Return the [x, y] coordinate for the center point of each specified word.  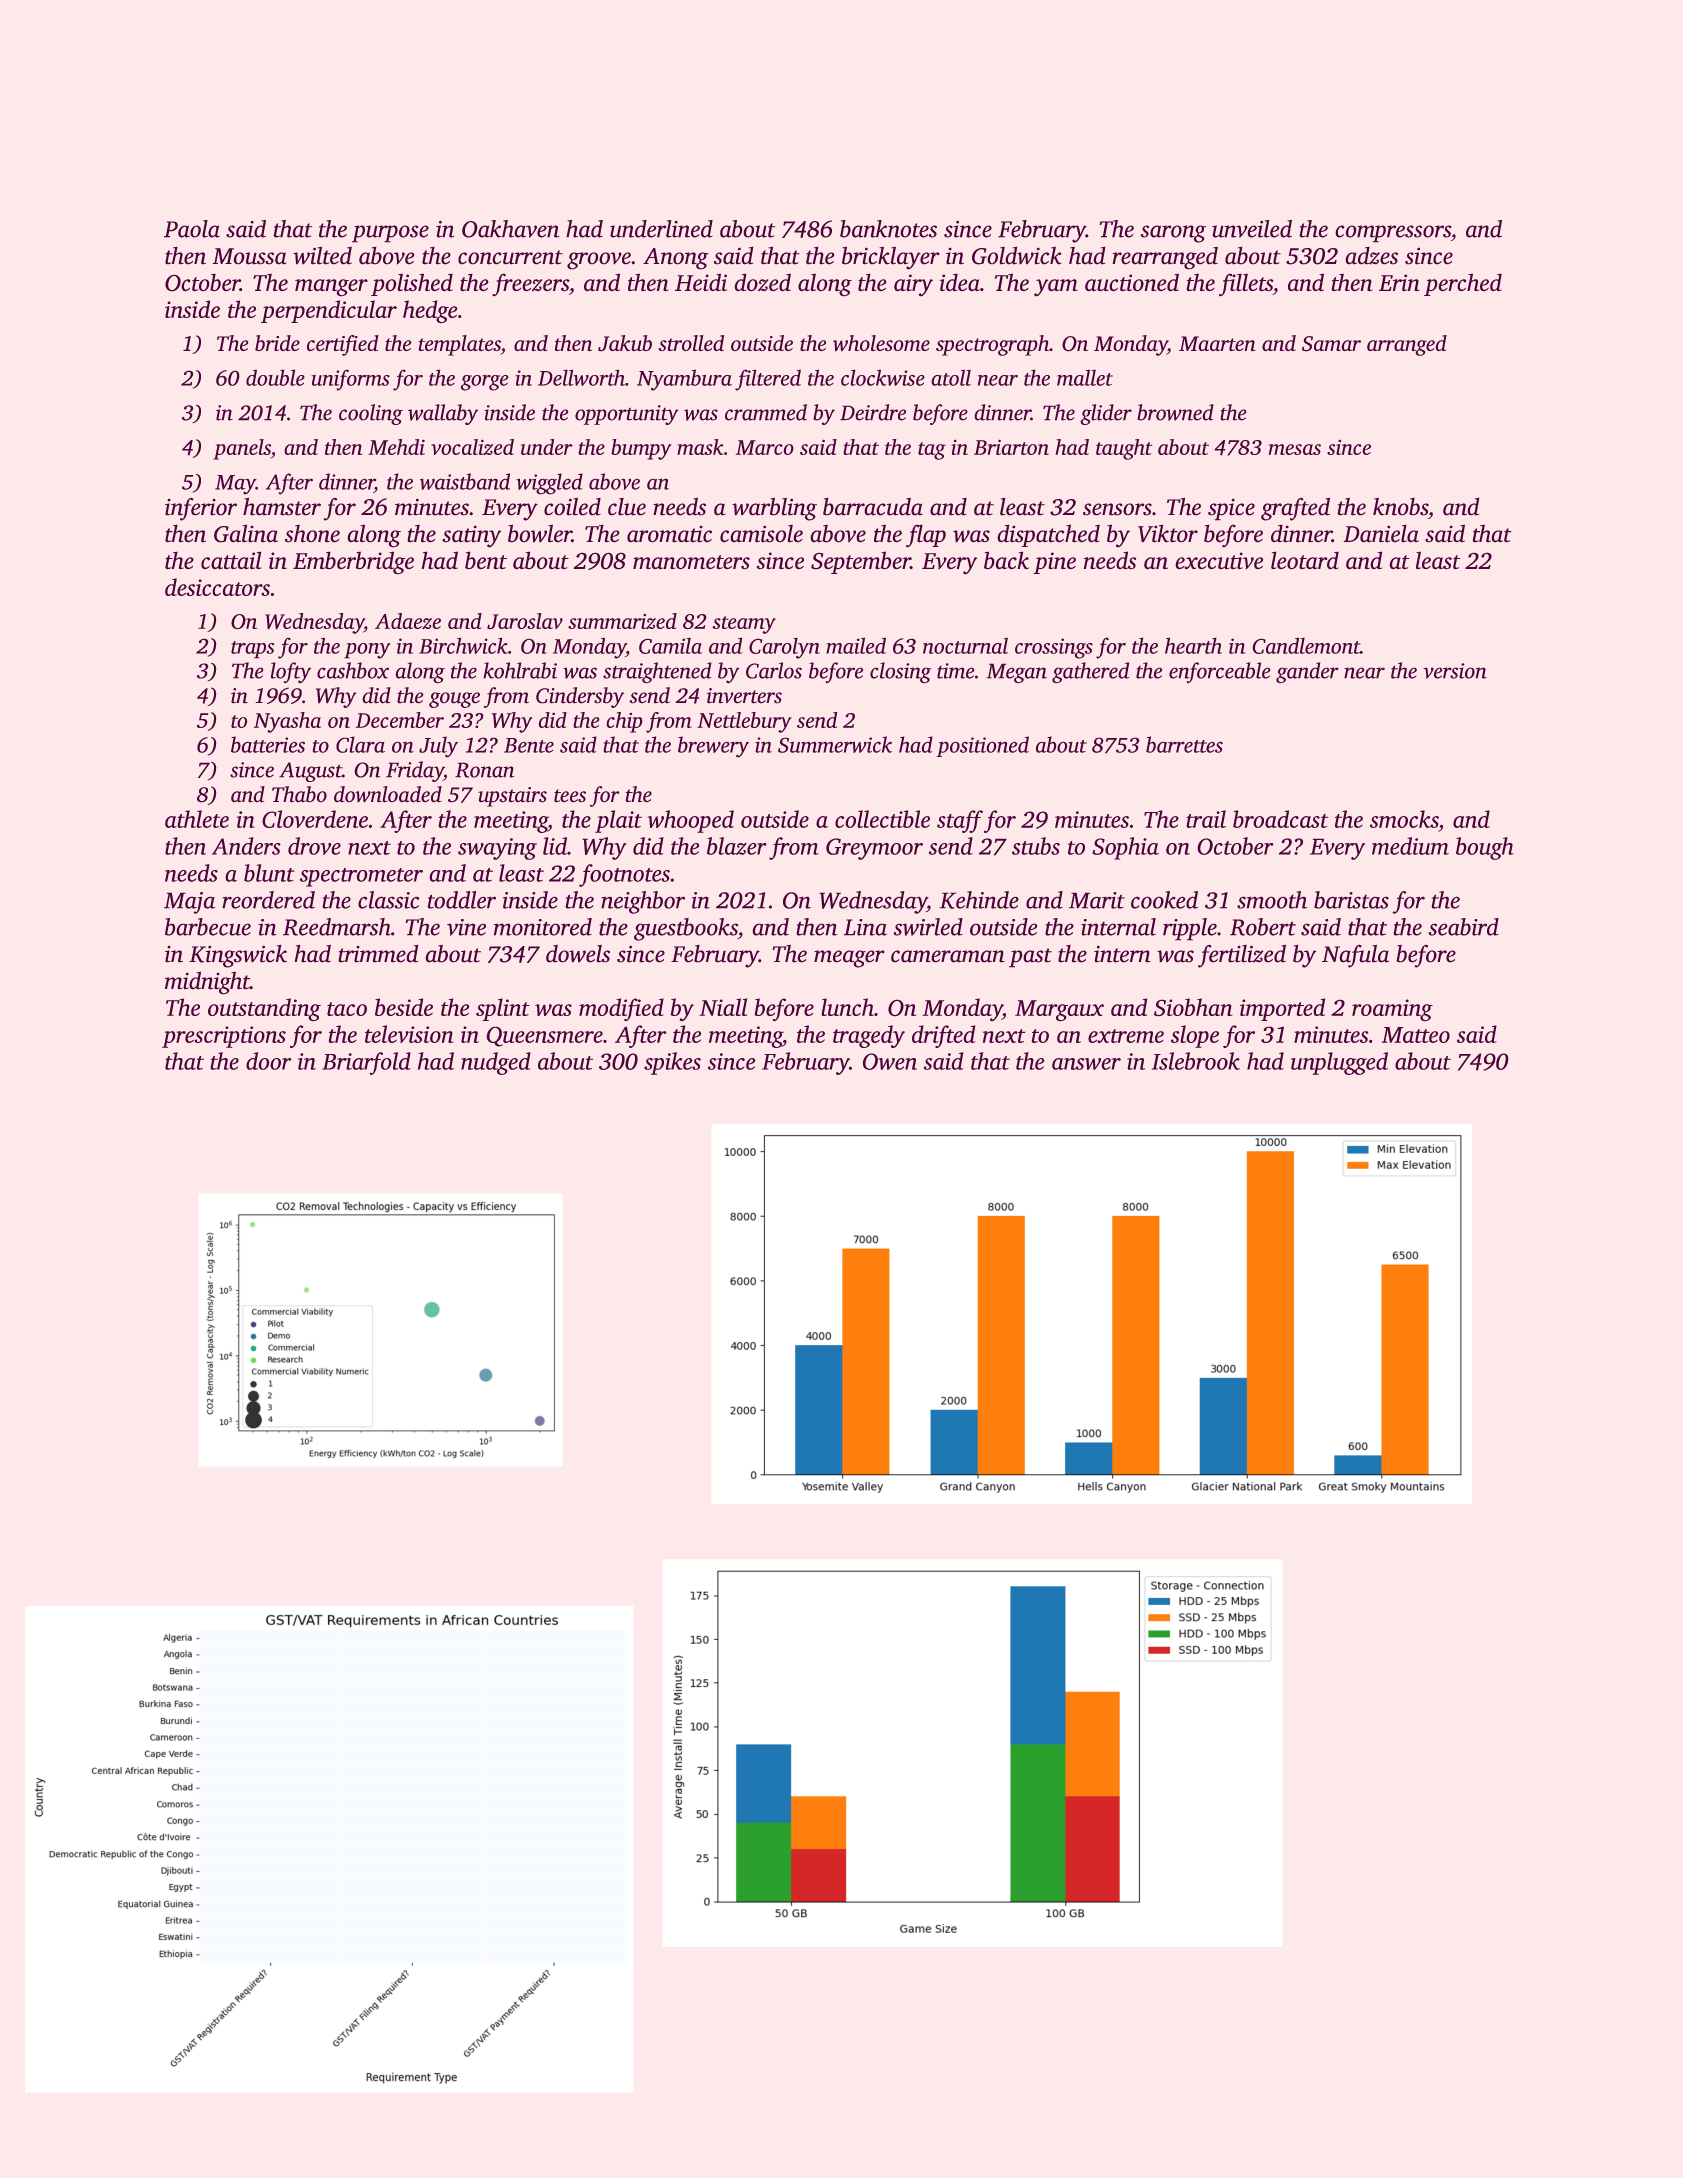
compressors [1393, 234]
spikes [672, 1063]
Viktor [1168, 533]
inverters [744, 696]
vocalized [472, 447]
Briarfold [366, 1063]
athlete [197, 819]
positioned [982, 746]
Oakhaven [510, 229]
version [1455, 671]
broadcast [1280, 819]
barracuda [873, 507]
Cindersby [580, 697]
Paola [192, 229]
